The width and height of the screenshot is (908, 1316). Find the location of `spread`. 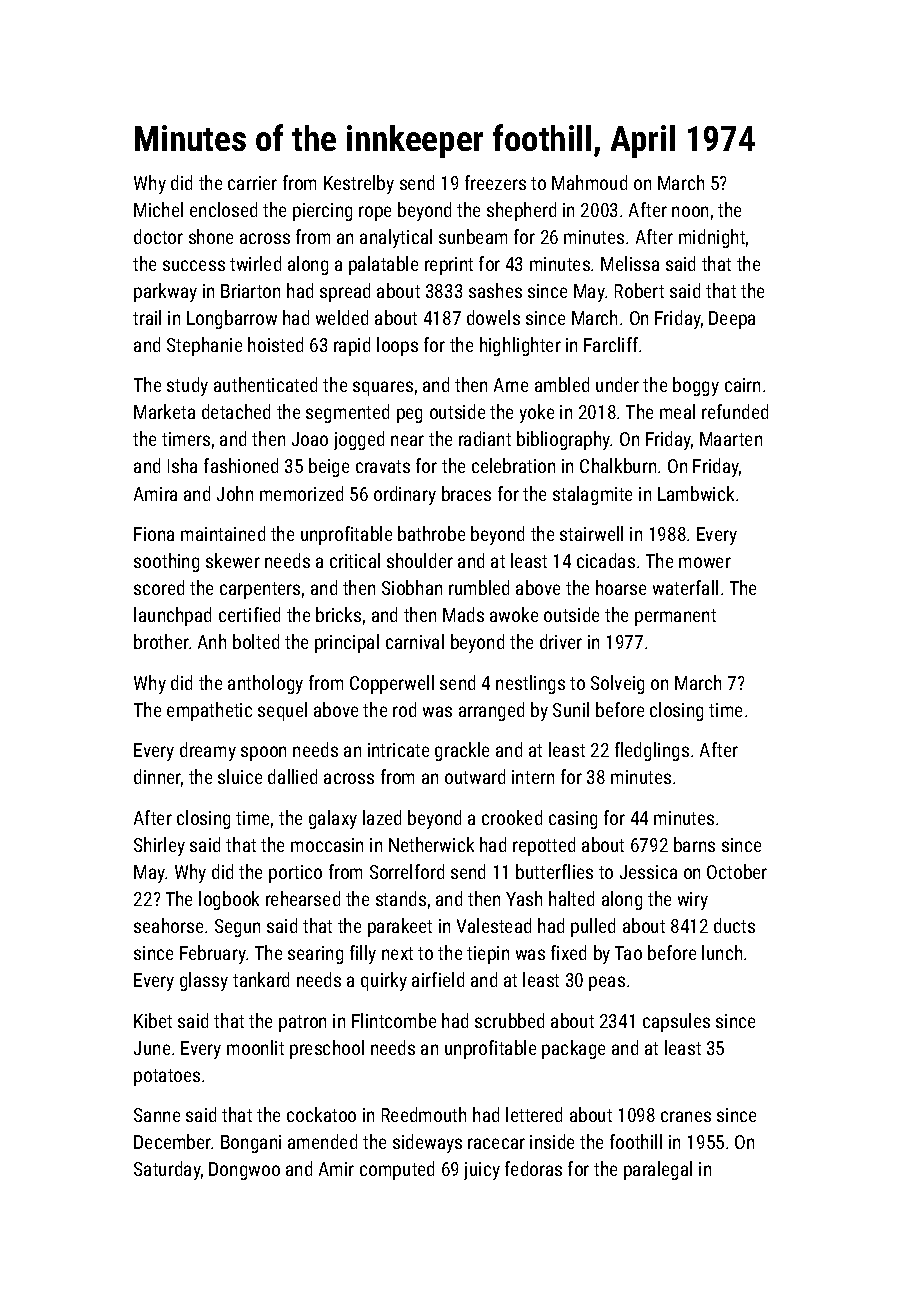

spread is located at coordinates (345, 292).
